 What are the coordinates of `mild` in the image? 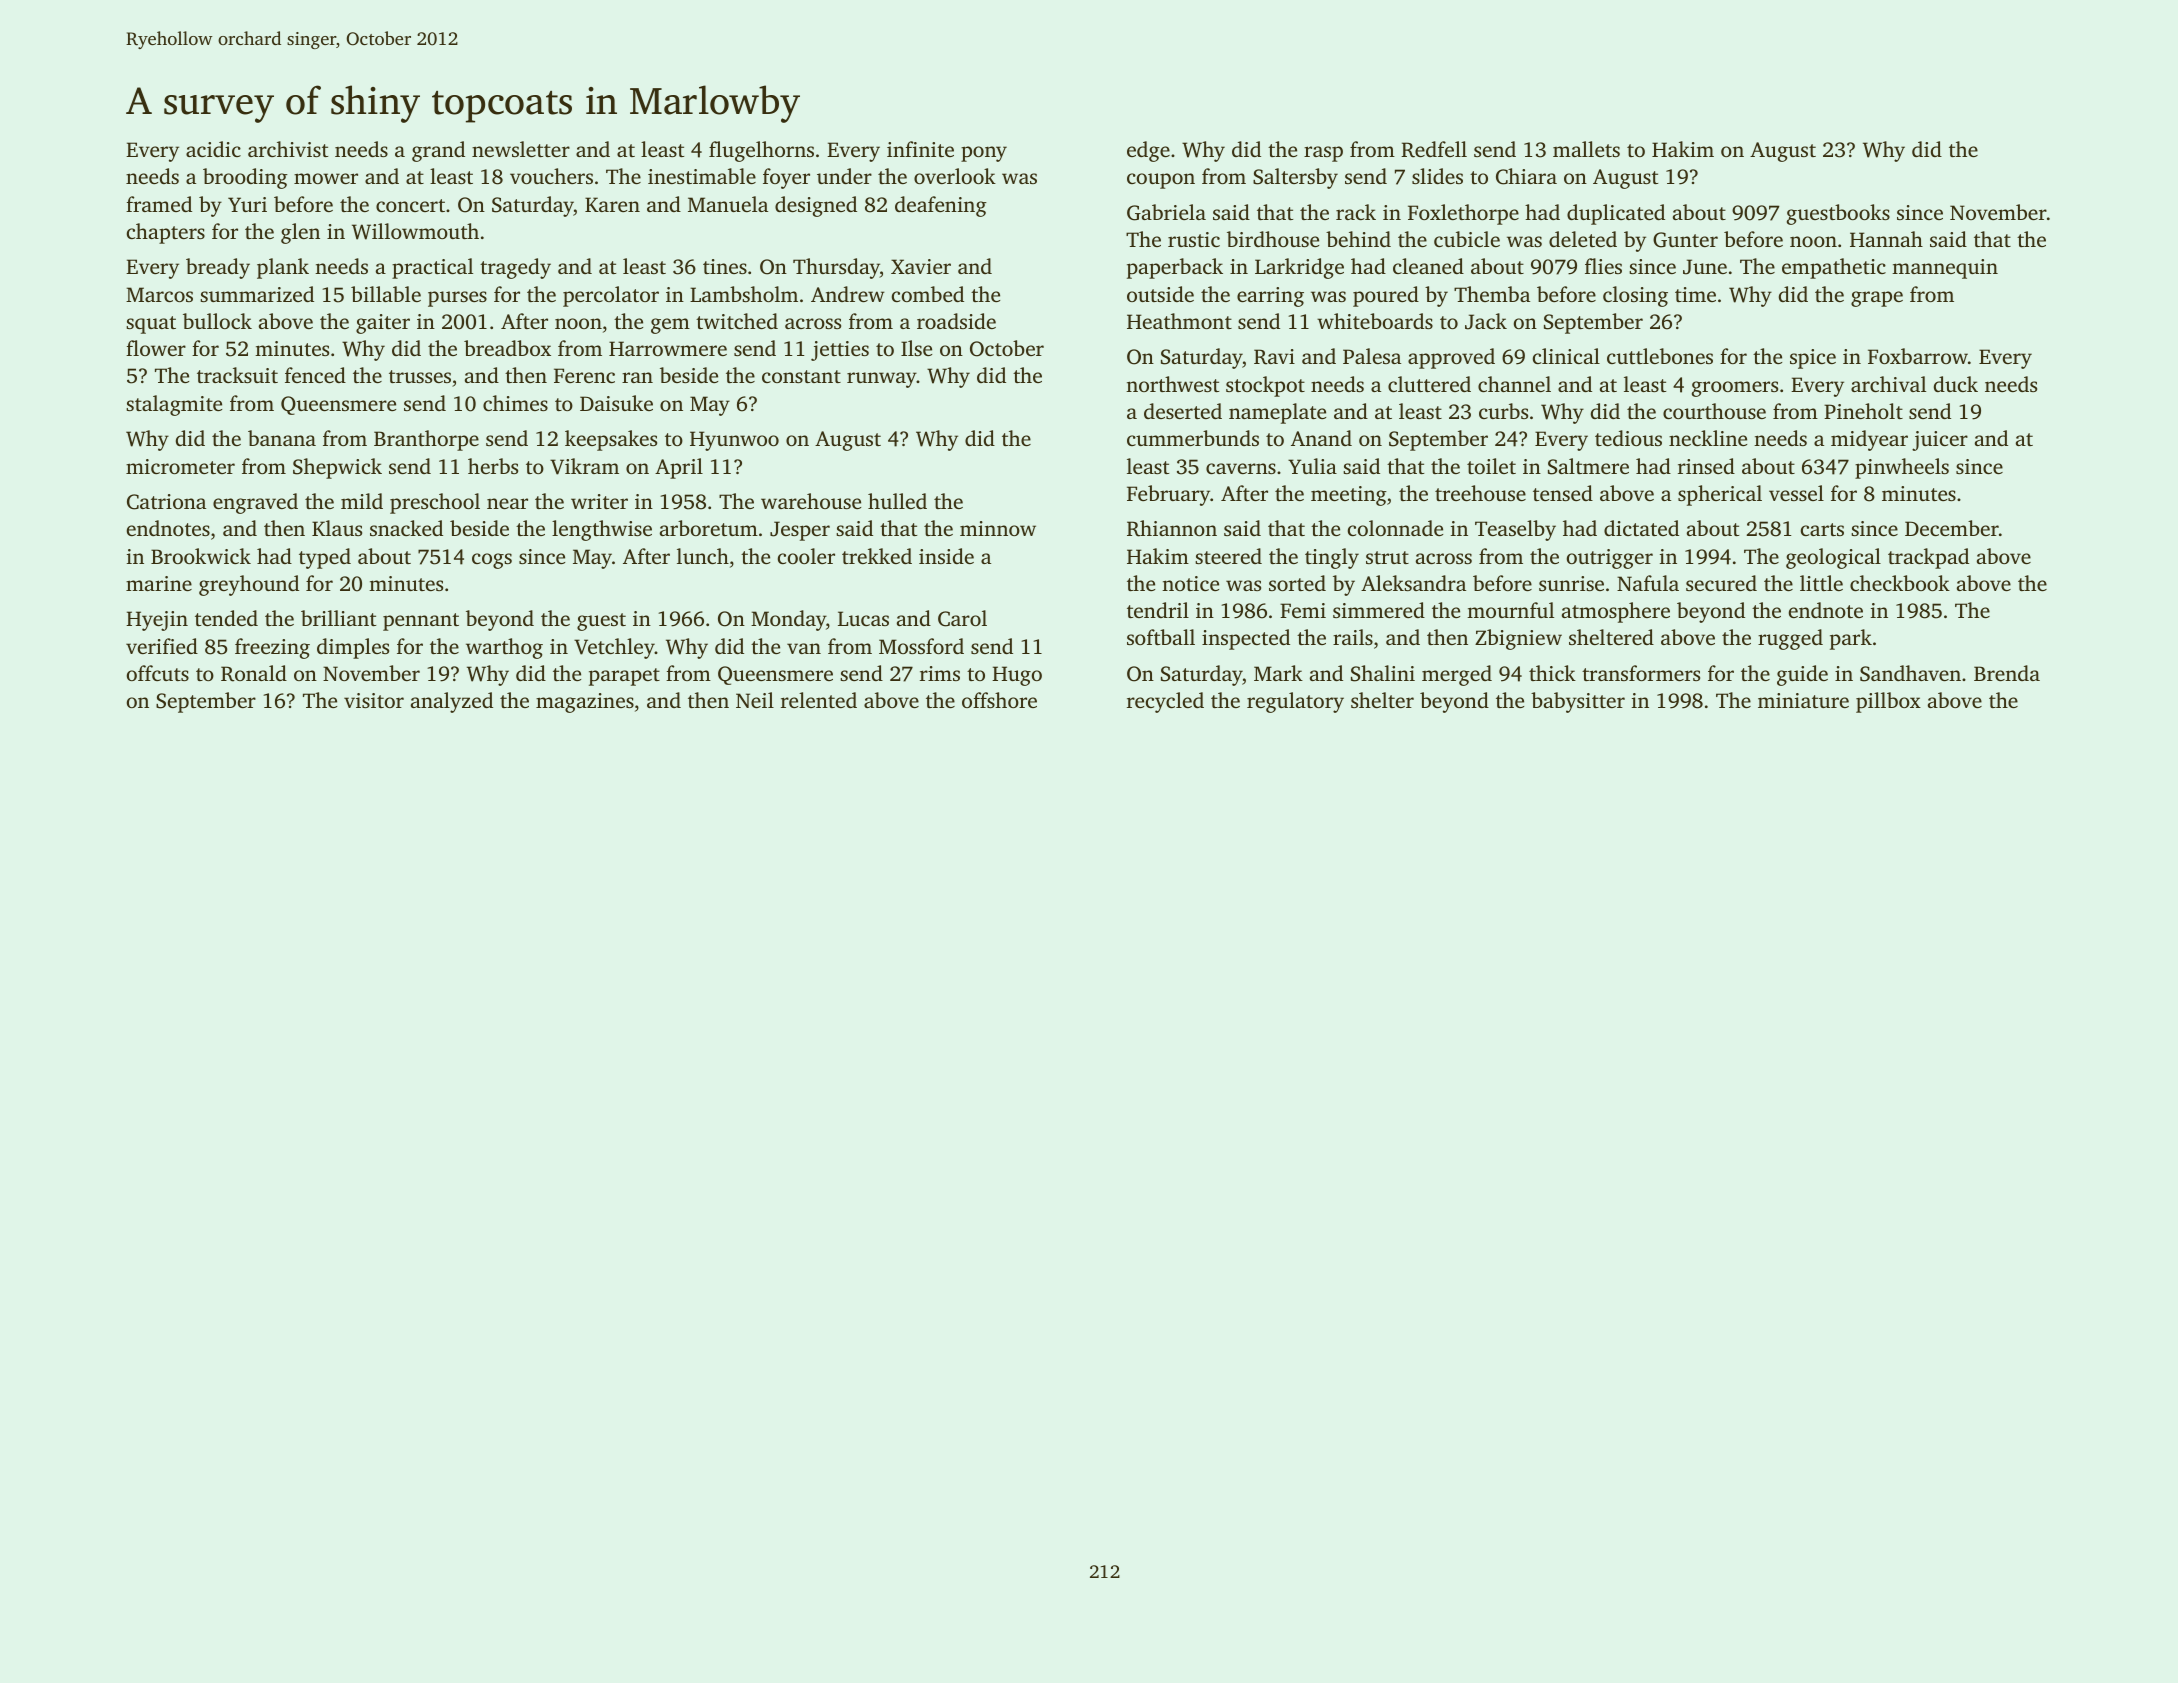 It's located at (362, 501).
